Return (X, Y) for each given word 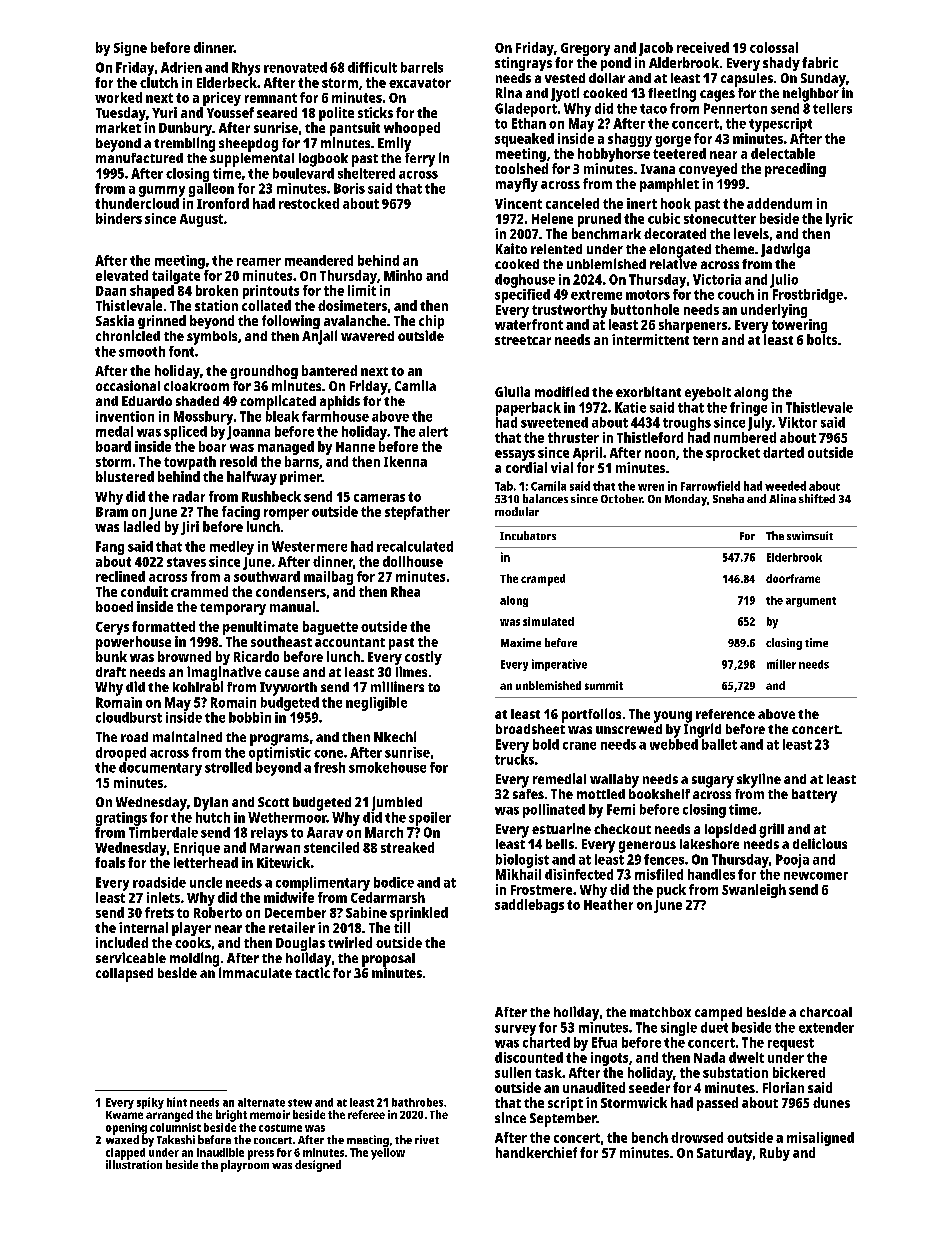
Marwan (275, 848)
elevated (122, 275)
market (118, 127)
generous (647, 847)
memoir (270, 1114)
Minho (403, 275)
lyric (839, 220)
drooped (121, 754)
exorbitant (648, 391)
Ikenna (405, 461)
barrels (422, 67)
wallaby (614, 781)
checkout (622, 829)
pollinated (554, 811)
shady (781, 64)
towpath (190, 463)
